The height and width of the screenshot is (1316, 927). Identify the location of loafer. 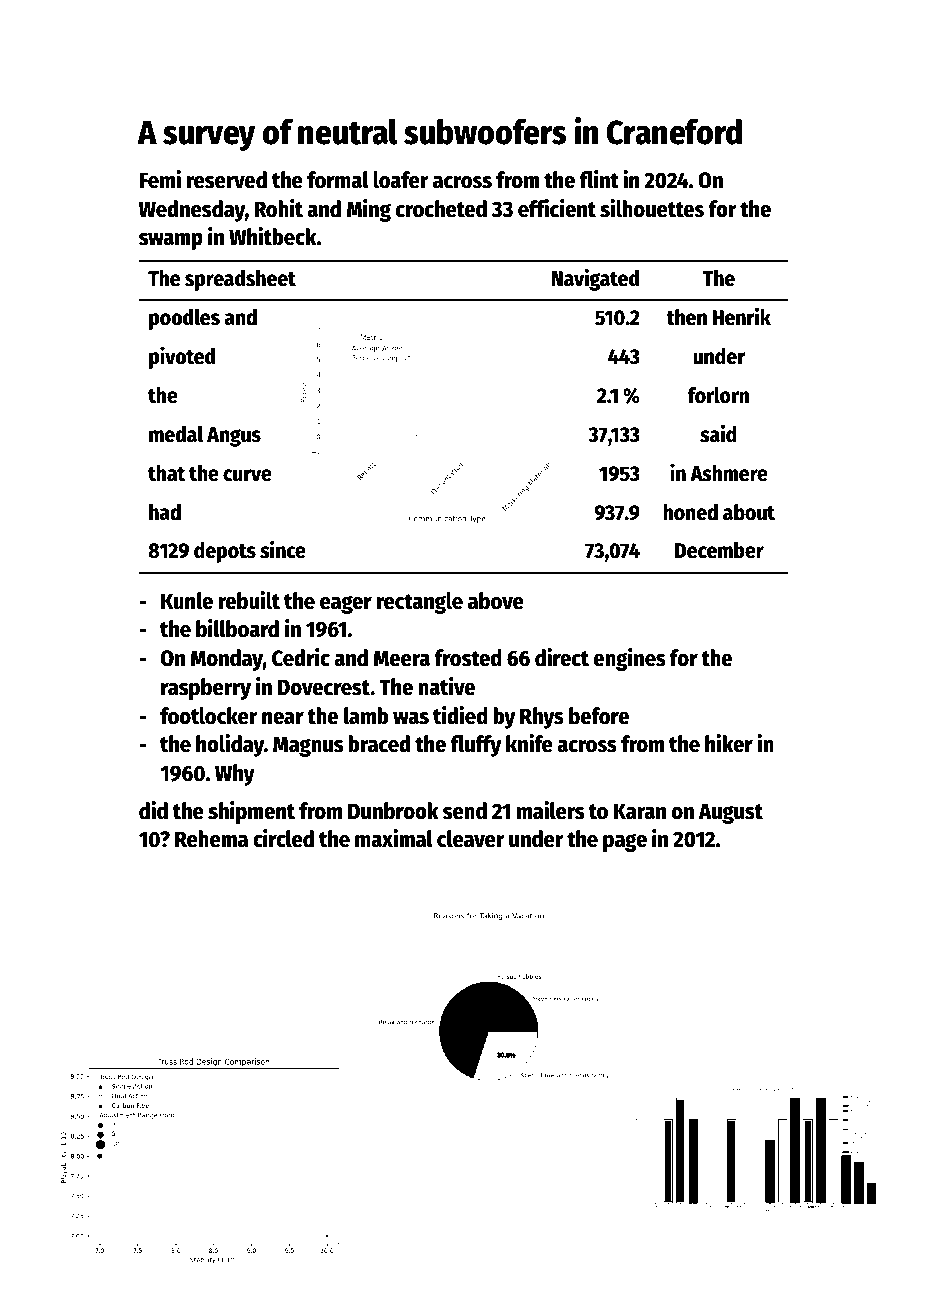
(400, 180).
